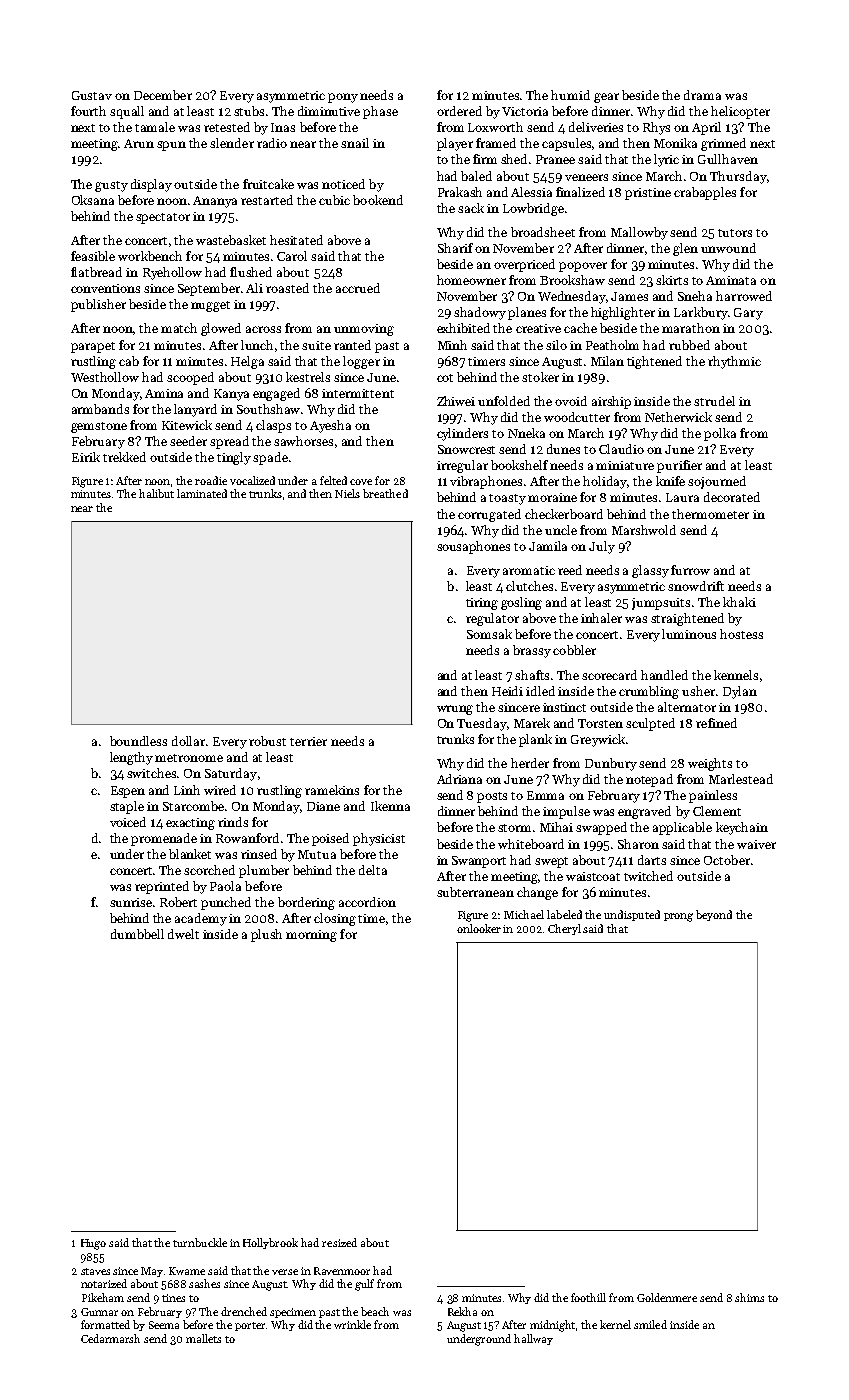 The width and height of the image is (849, 1400). What do you see at coordinates (179, 328) in the image?
I see `match` at bounding box center [179, 328].
